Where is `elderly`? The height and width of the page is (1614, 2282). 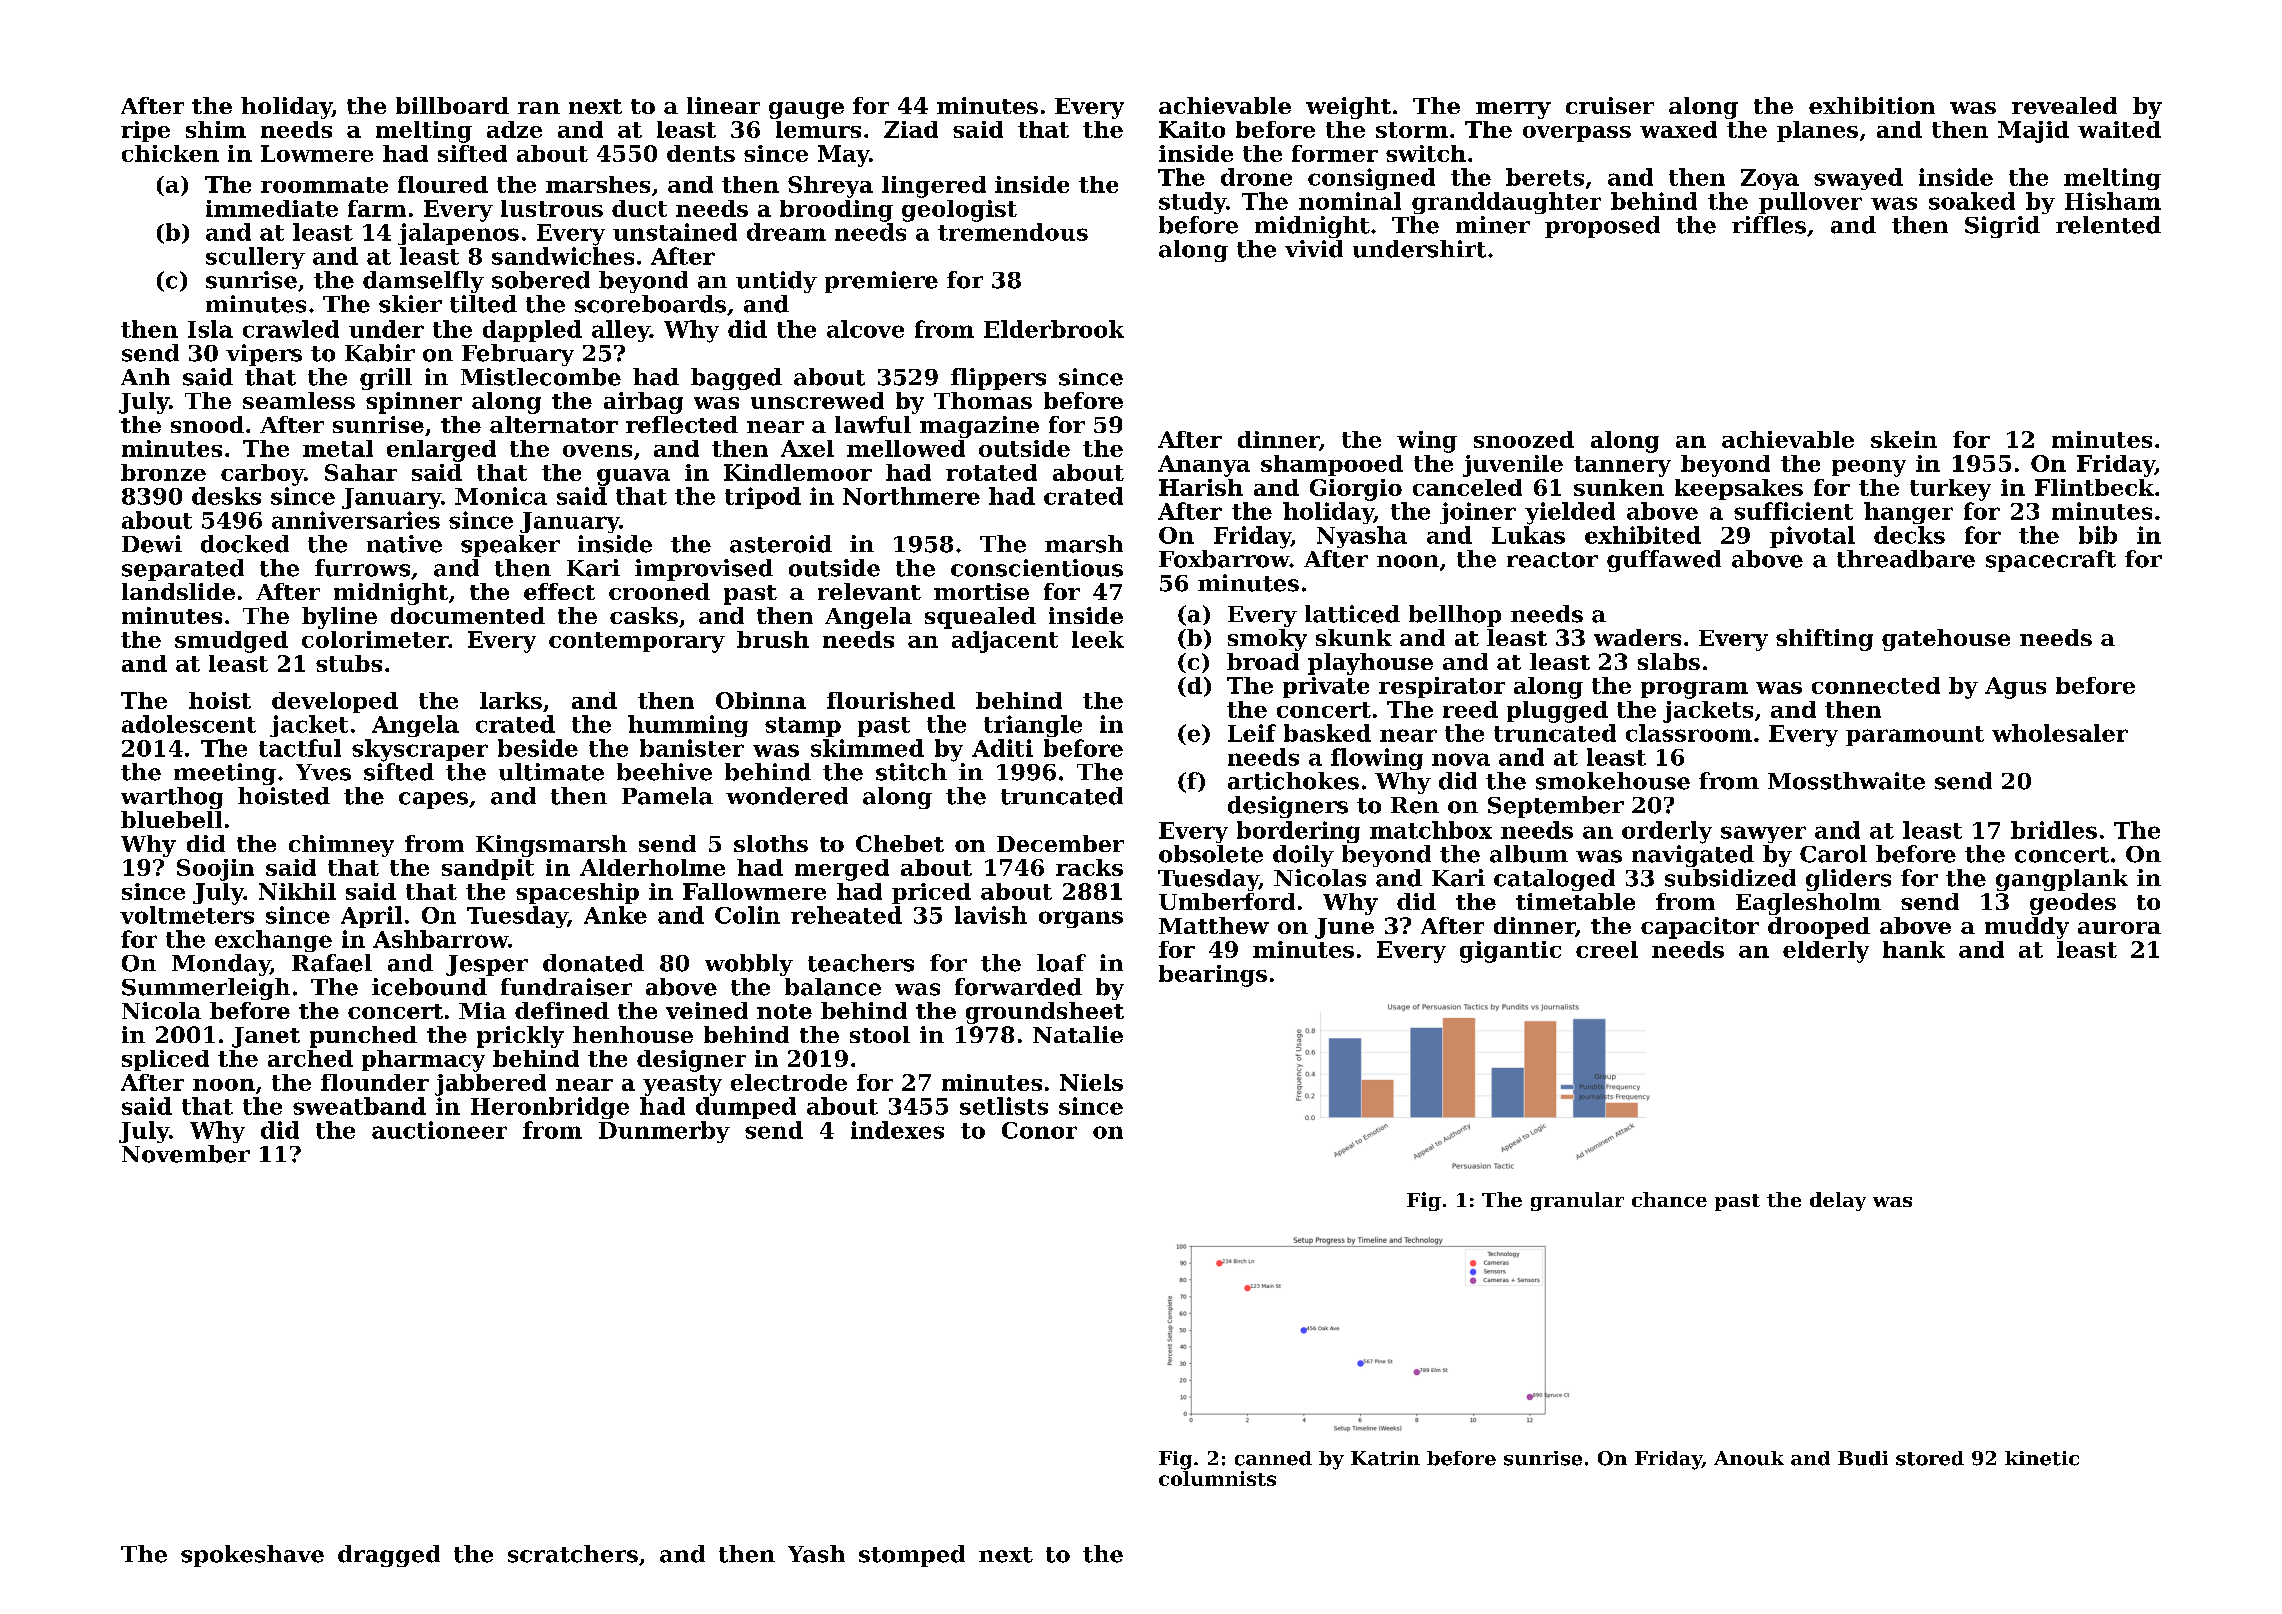 elderly is located at coordinates (1826, 952).
